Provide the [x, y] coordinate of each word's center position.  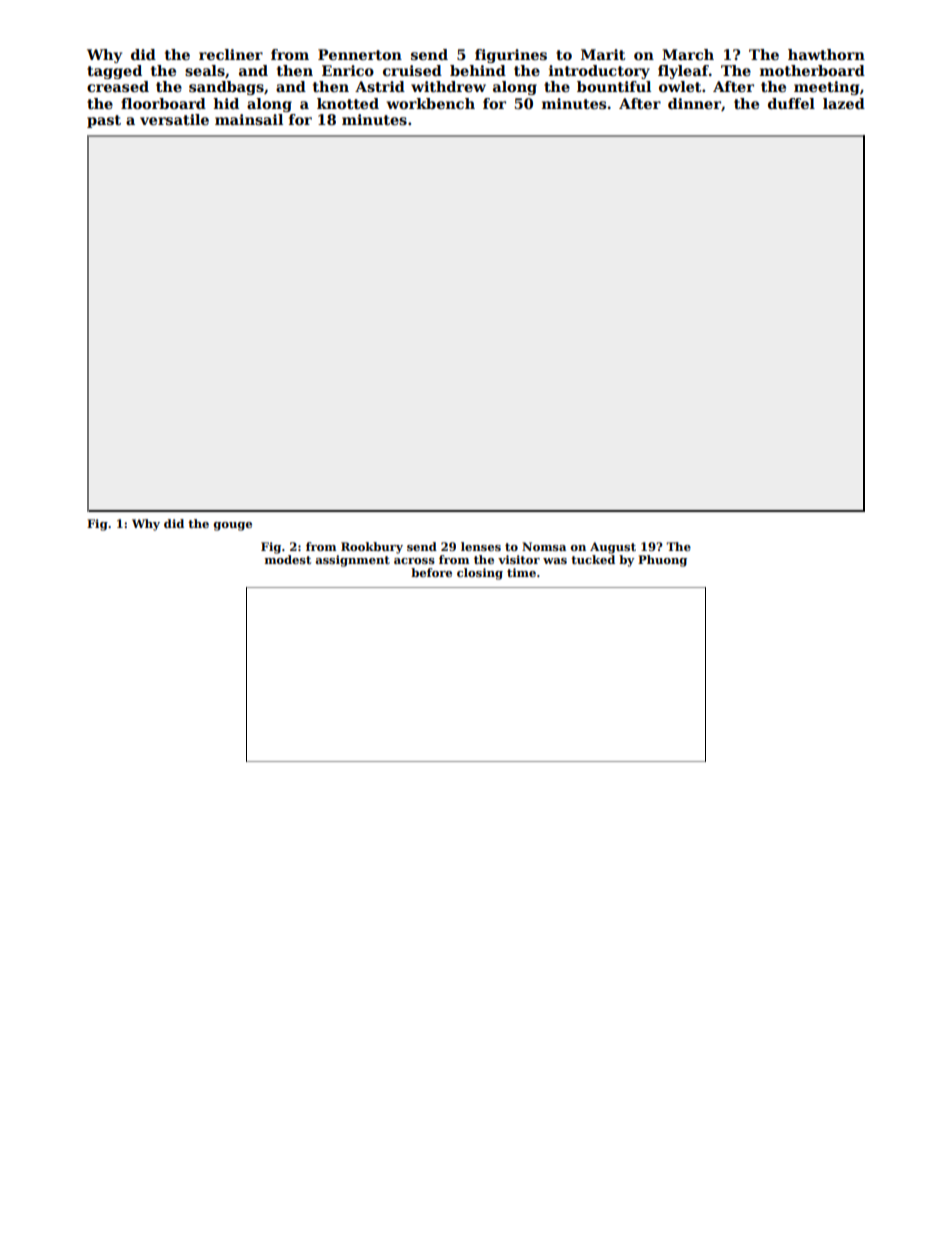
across [414, 561]
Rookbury [372, 548]
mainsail [249, 119]
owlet [680, 86]
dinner [694, 103]
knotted [348, 103]
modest [288, 559]
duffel [791, 103]
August [613, 548]
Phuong [662, 561]
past [104, 121]
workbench [431, 103]
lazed [844, 103]
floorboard [163, 103]
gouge [232, 526]
